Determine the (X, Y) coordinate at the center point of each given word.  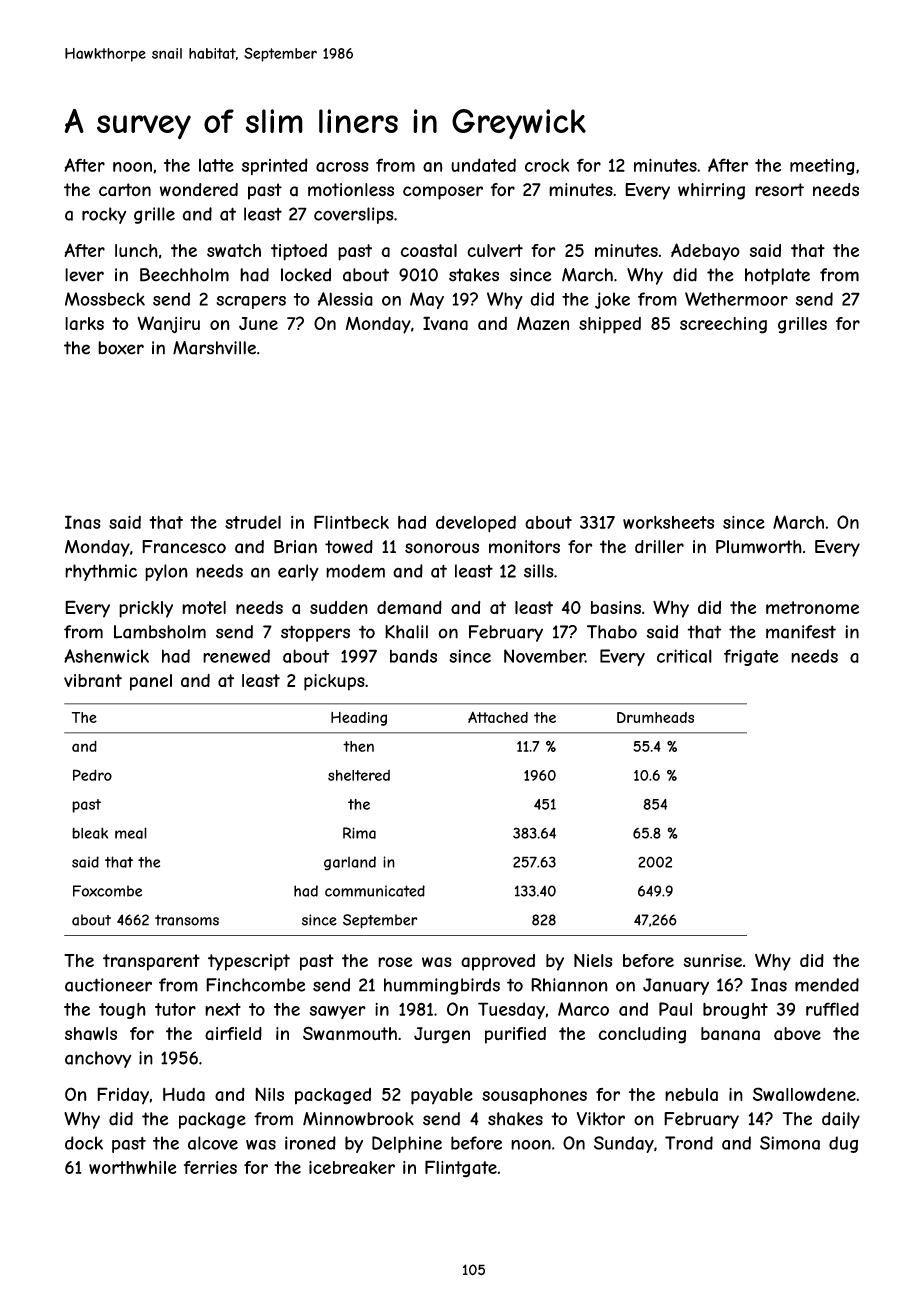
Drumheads (655, 717)
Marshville (214, 348)
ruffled (832, 1009)
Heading (359, 719)
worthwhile (132, 1167)
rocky (104, 215)
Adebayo (705, 252)
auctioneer (108, 985)
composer (443, 193)
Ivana (445, 323)
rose (395, 962)
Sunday (624, 1144)
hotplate (777, 276)
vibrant (93, 680)
